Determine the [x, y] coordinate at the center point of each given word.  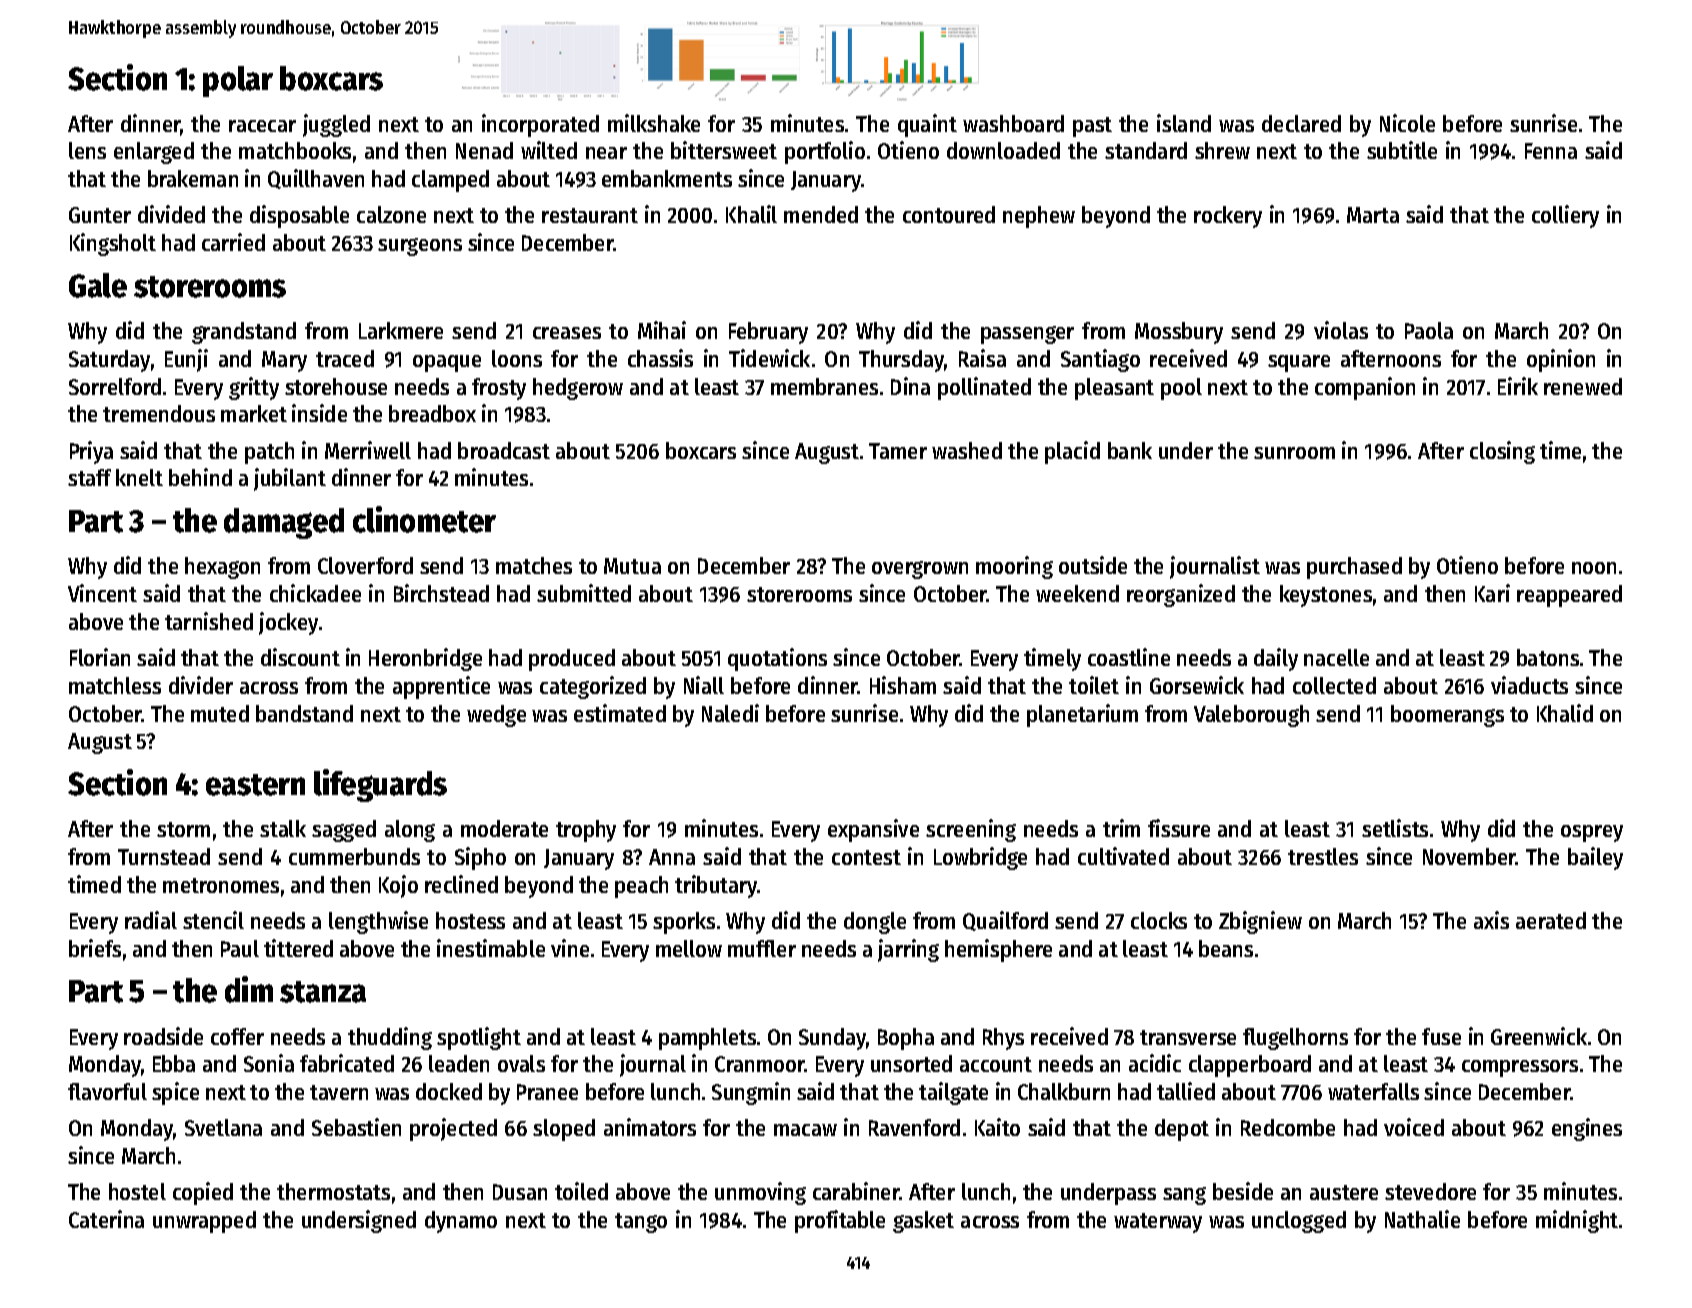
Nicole [1407, 123]
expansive [873, 830]
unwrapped [204, 1222]
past [1092, 127]
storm [183, 829]
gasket [923, 1222]
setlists [1395, 828]
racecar [262, 126]
